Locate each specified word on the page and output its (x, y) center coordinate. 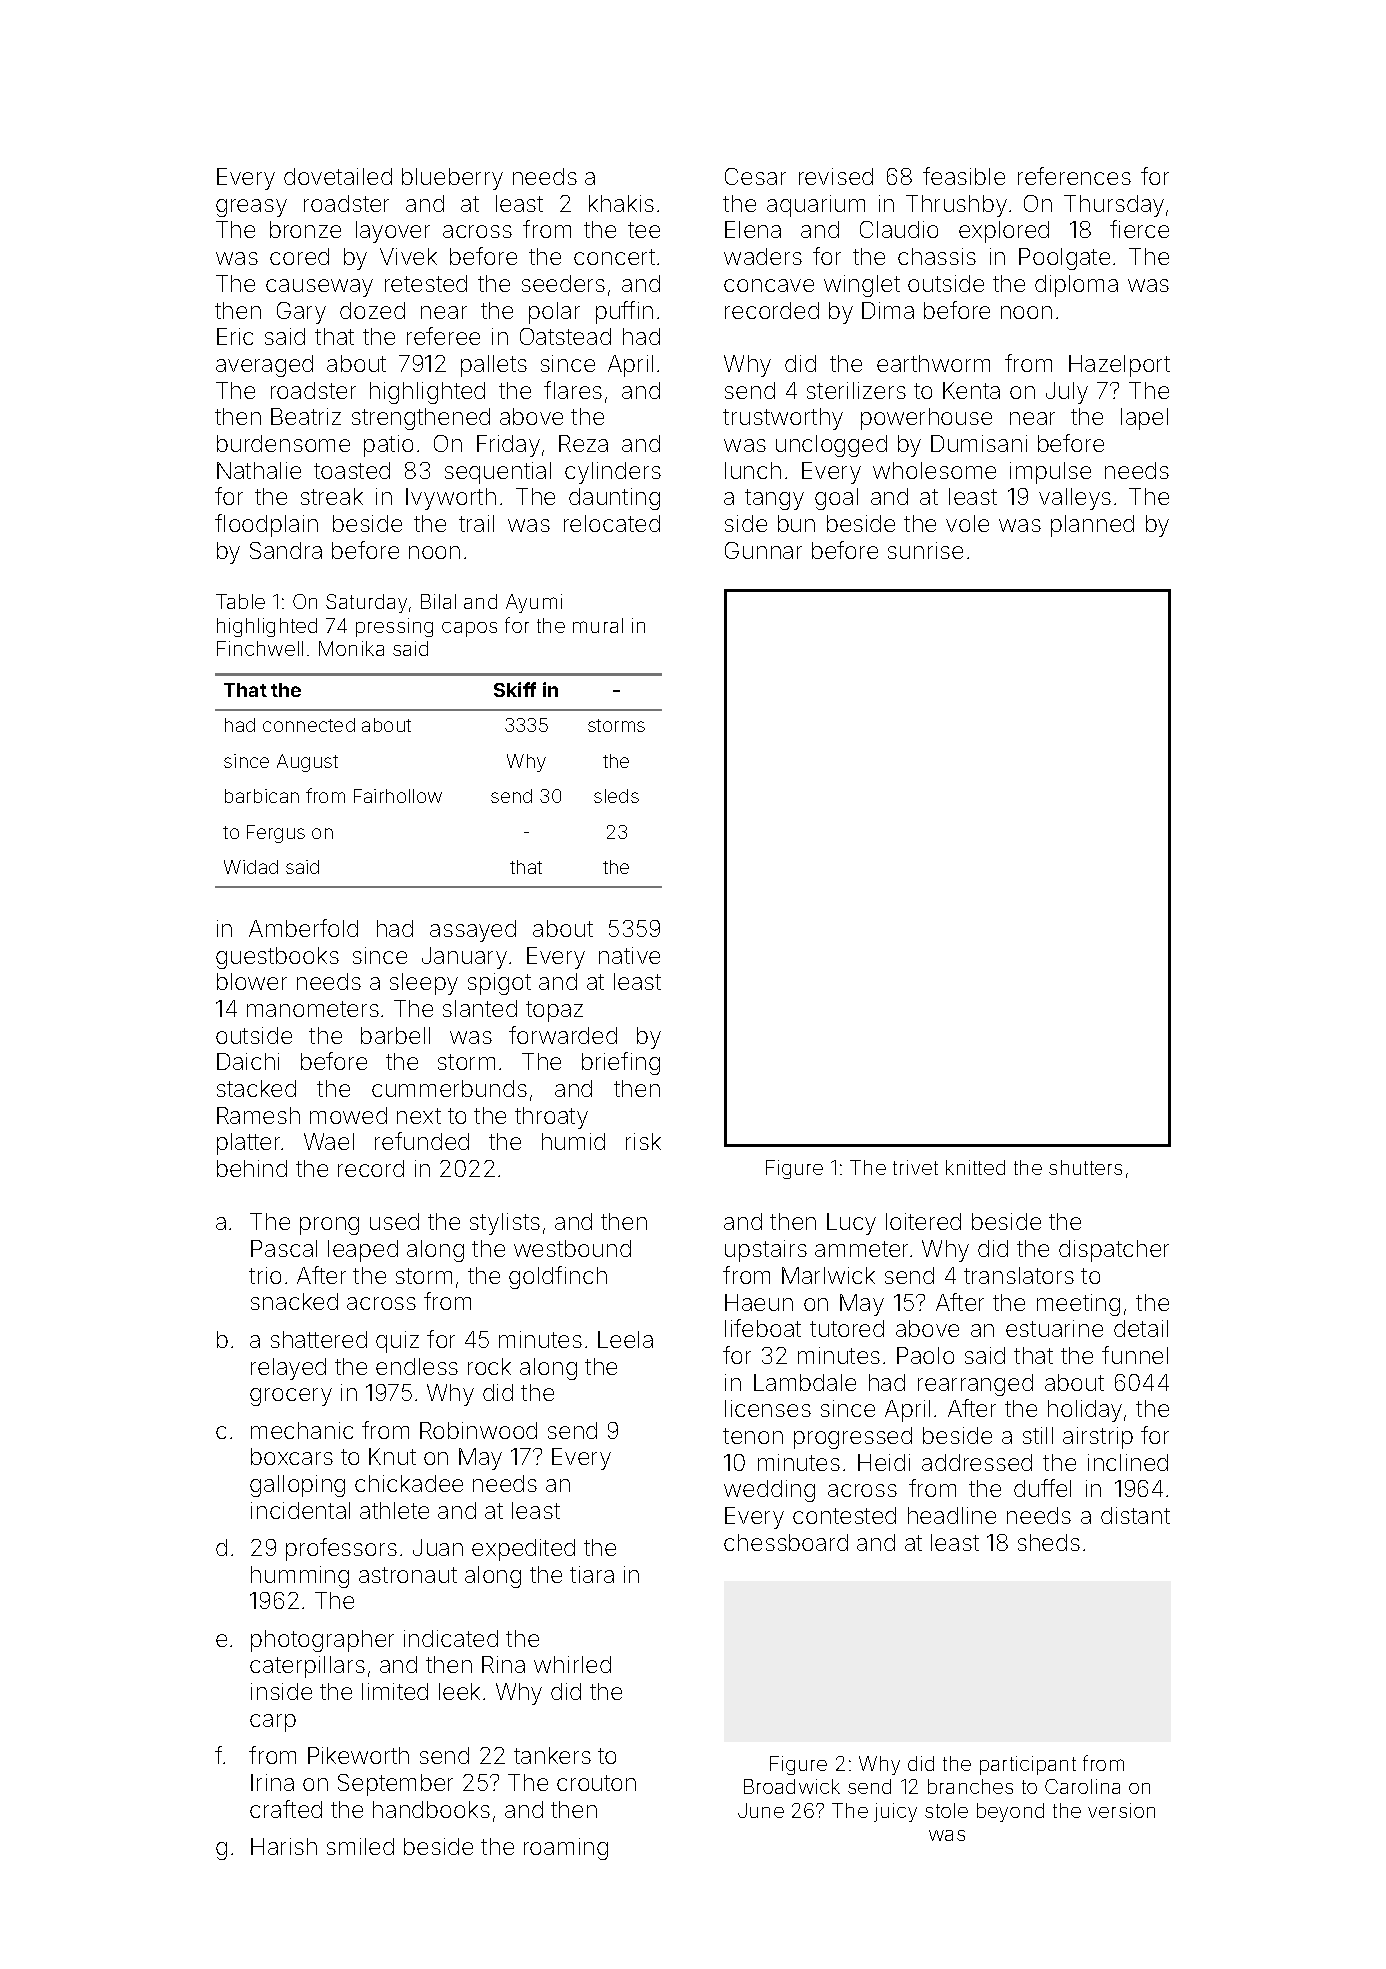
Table (240, 601)
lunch (753, 470)
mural (598, 625)
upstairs (766, 1251)
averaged (264, 366)
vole (967, 523)
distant (1135, 1515)
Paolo (925, 1355)
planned (1092, 526)
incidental (300, 1510)
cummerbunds (449, 1088)
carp (273, 1723)
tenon (753, 1436)
